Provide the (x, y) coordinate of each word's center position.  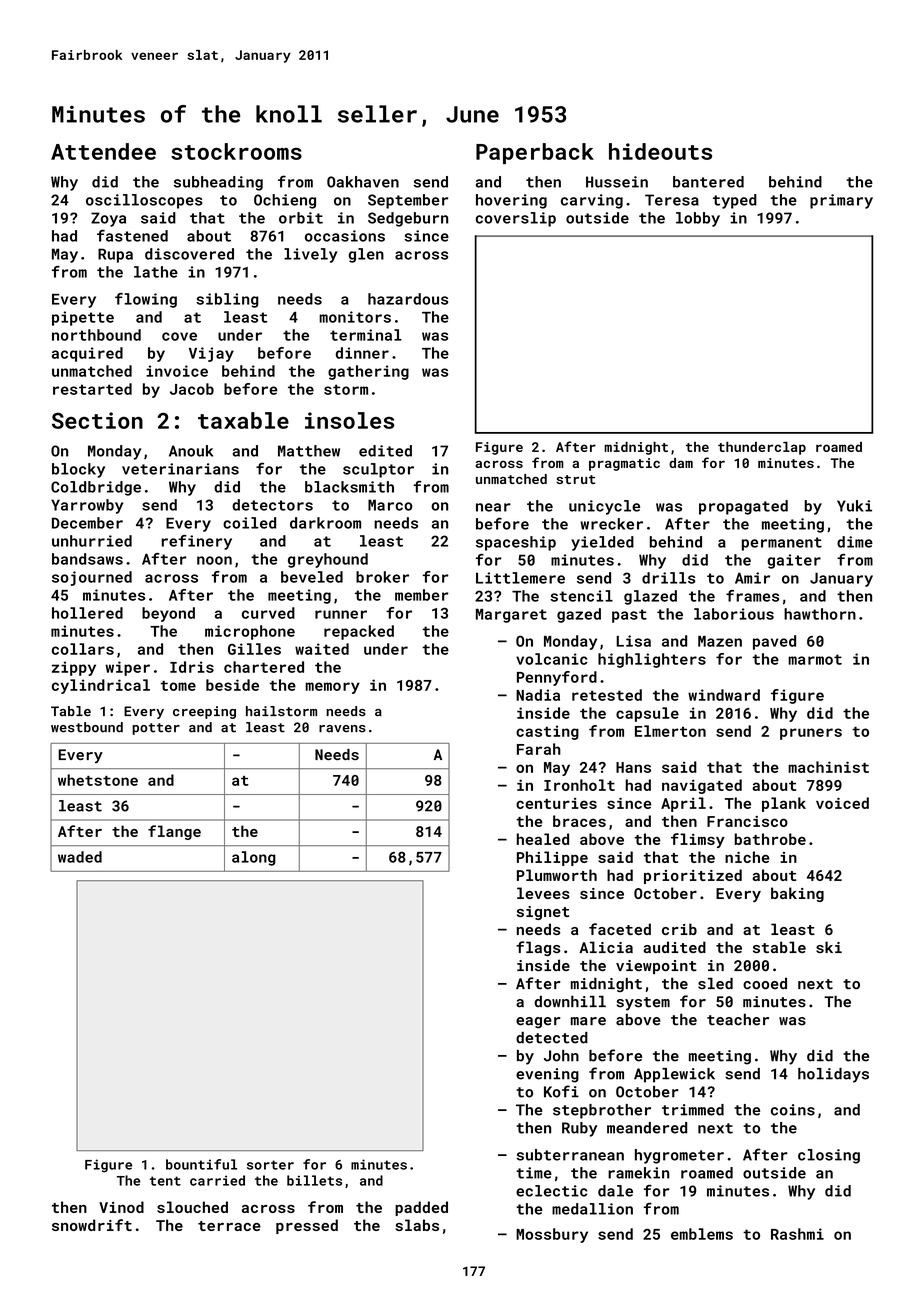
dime (855, 542)
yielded (602, 543)
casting (547, 732)
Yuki (854, 506)
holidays (833, 1075)
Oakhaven (363, 182)
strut (575, 479)
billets (314, 1180)
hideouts (660, 151)
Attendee (103, 151)
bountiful (201, 1164)
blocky (78, 470)
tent (165, 1181)
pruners (811, 734)
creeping (204, 712)
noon (214, 560)
